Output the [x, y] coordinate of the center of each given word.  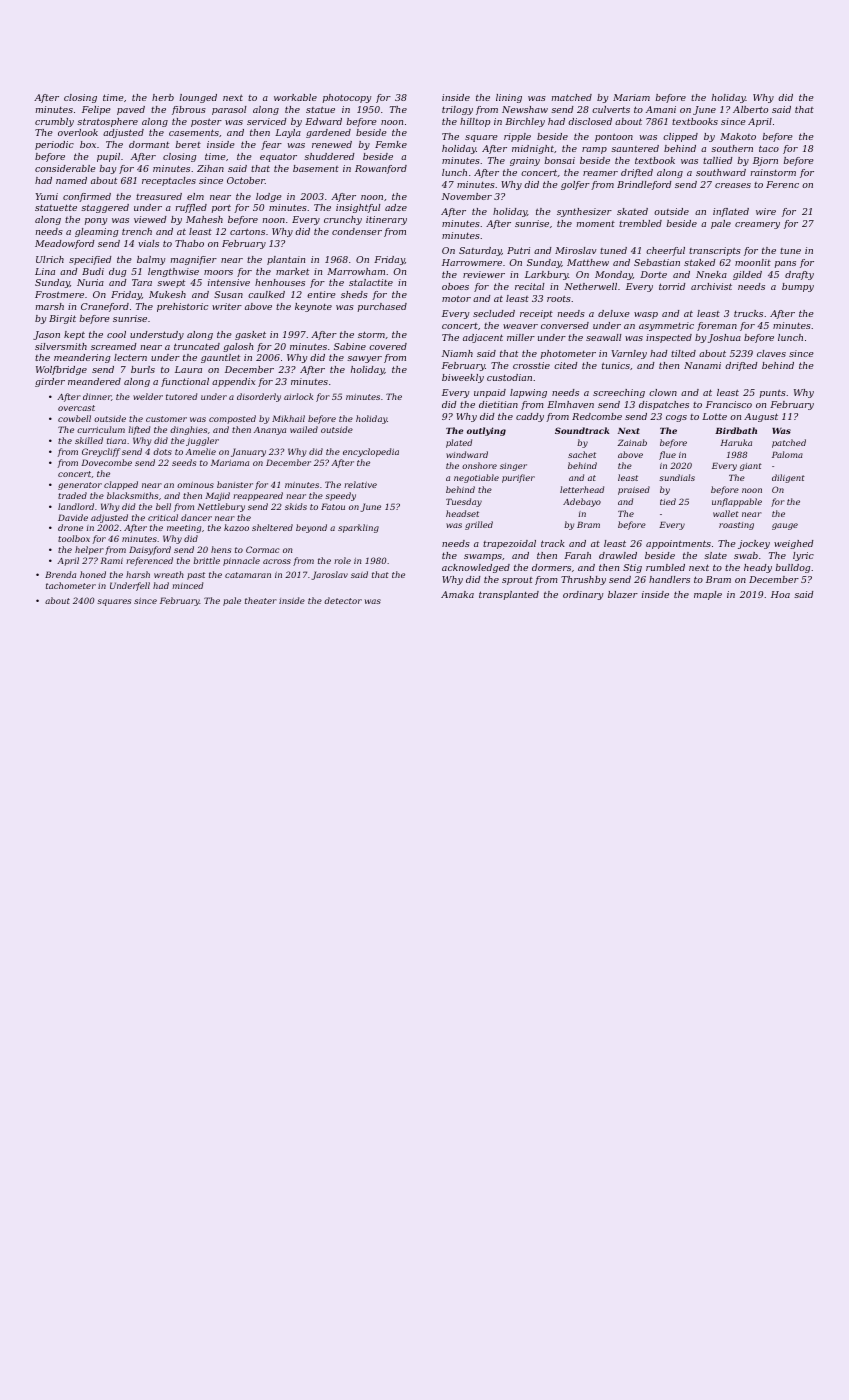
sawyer [364, 359]
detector [343, 600]
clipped [680, 137]
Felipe [96, 110]
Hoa [780, 594]
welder [148, 396]
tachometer [71, 585]
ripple [517, 137]
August [761, 417]
